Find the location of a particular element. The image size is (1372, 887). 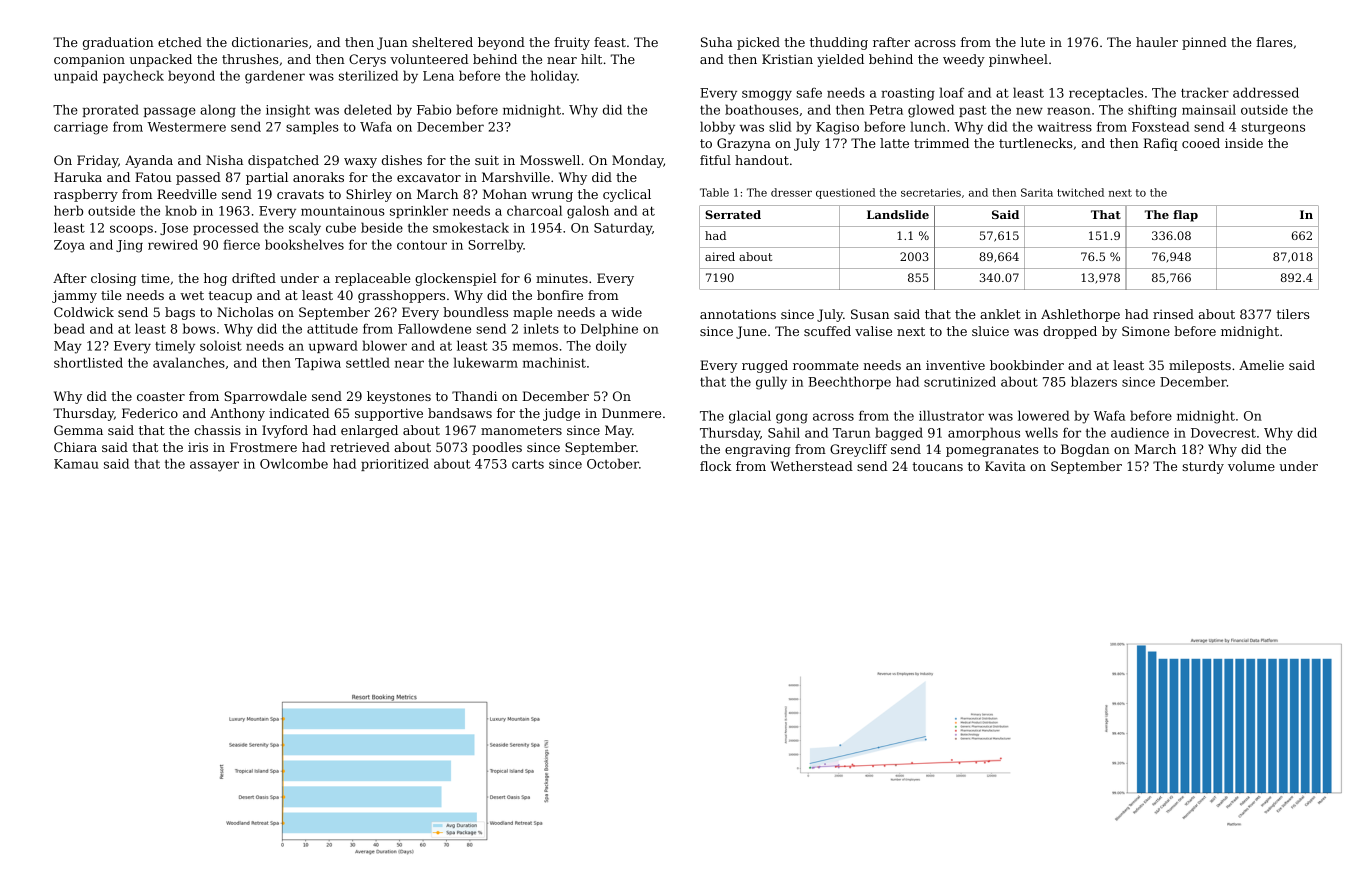

herb is located at coordinates (68, 210).
